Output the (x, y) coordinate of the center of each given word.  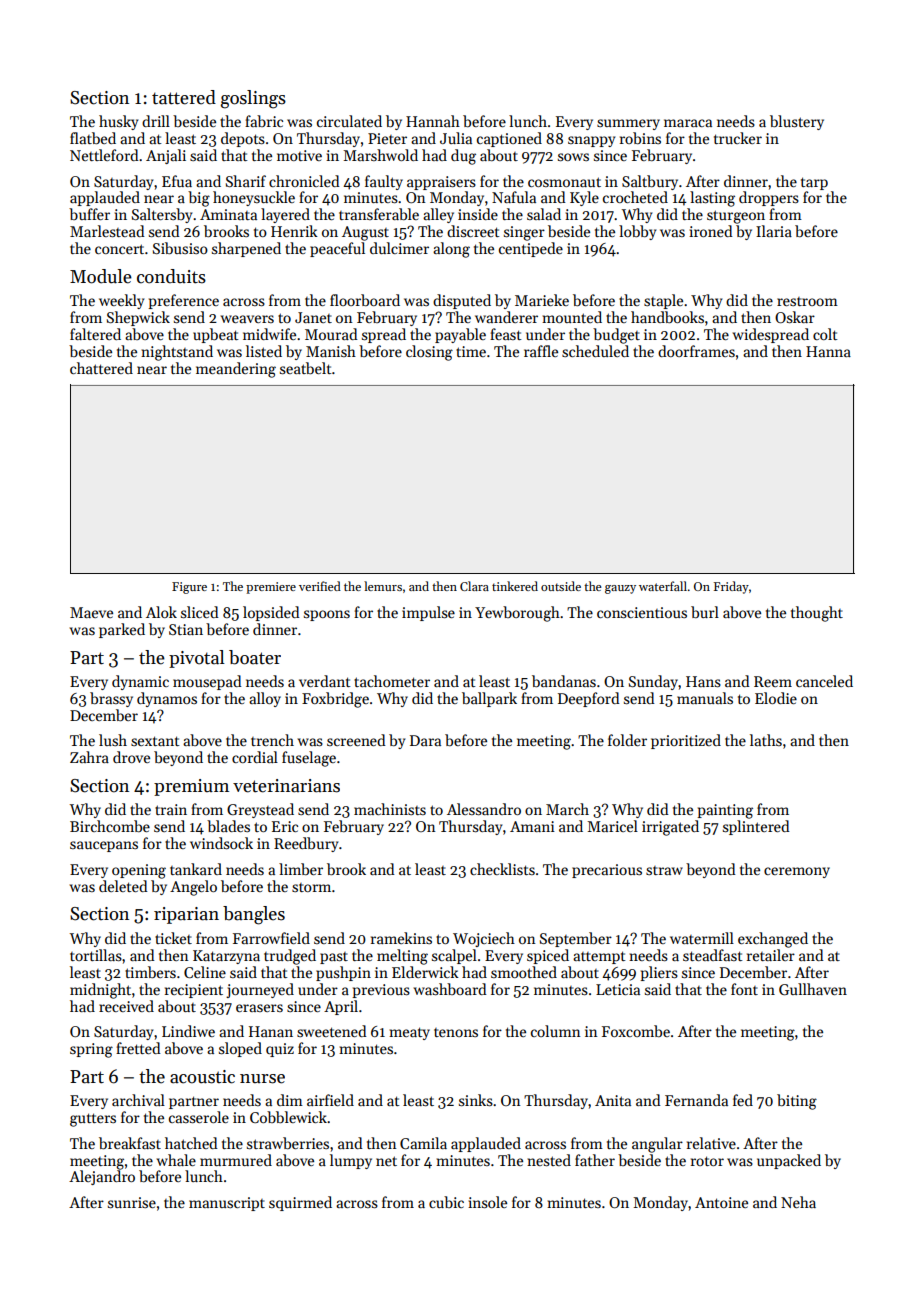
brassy (111, 699)
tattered (184, 97)
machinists (390, 809)
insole (487, 1202)
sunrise (132, 1202)
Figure (189, 588)
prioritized (686, 741)
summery (628, 124)
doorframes (696, 351)
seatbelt (306, 368)
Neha (798, 1202)
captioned (509, 139)
